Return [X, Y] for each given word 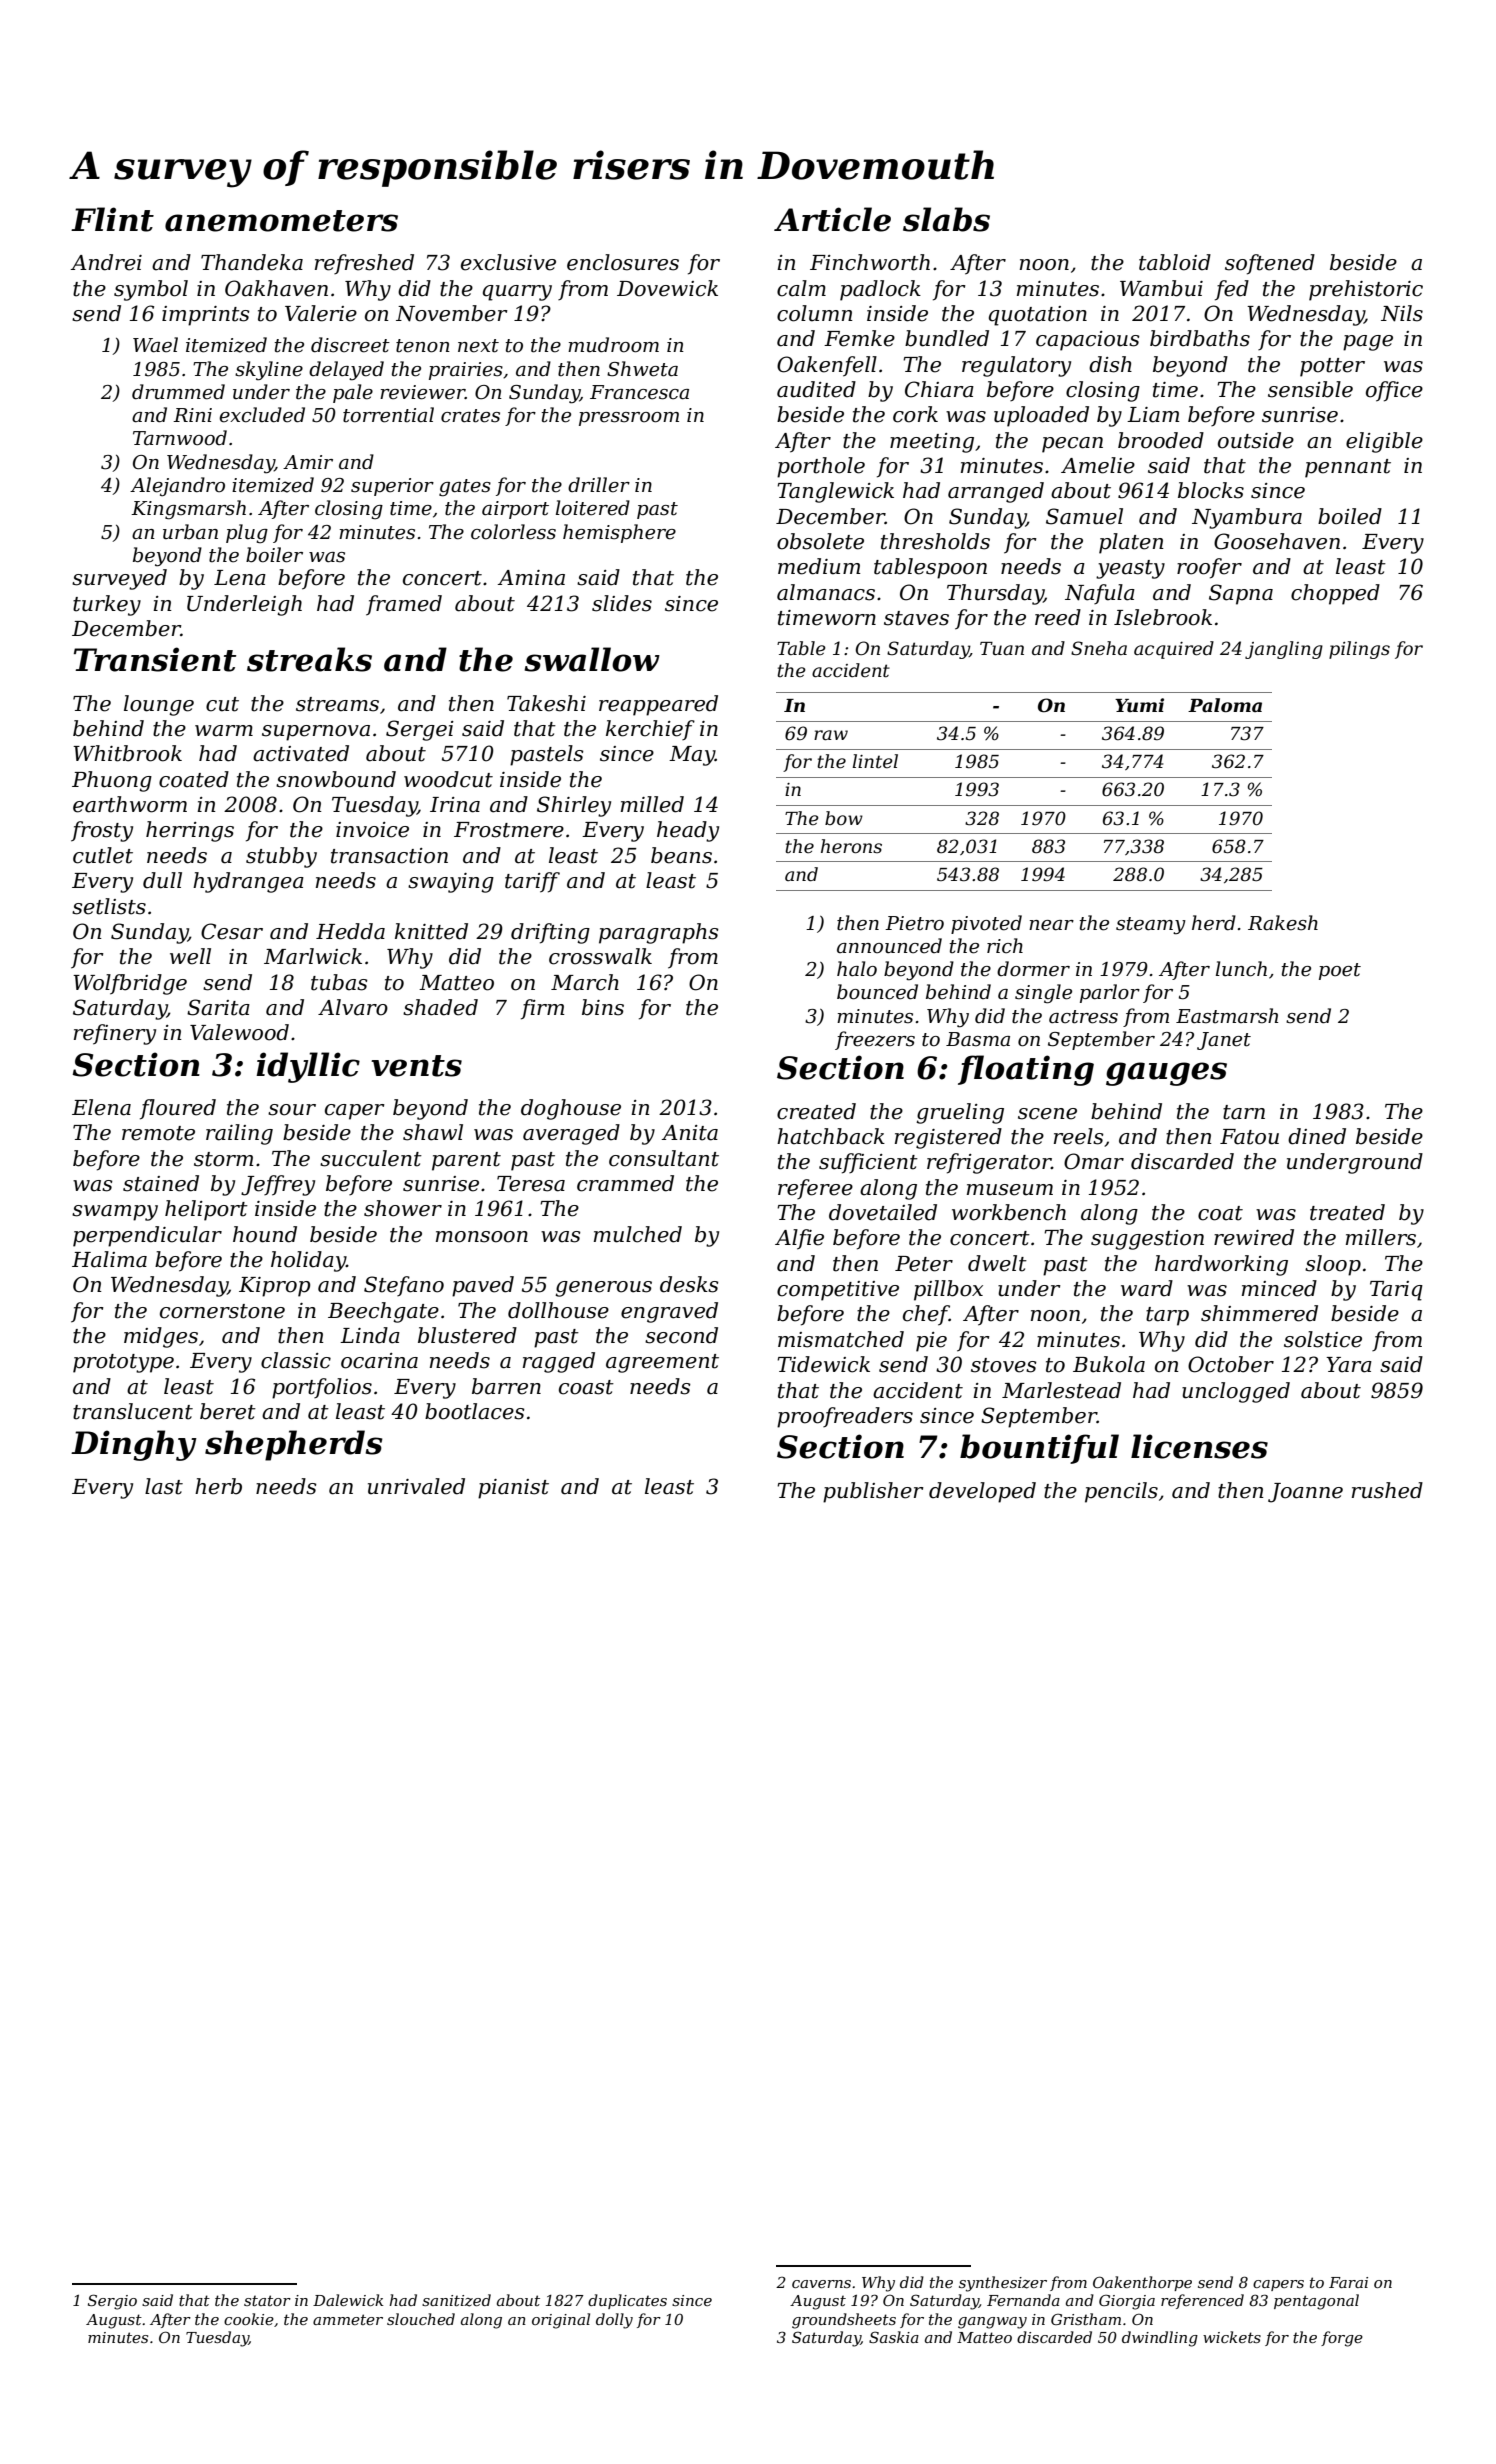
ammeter [348, 2319]
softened [1270, 264]
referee [815, 1189]
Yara [1349, 1365]
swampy [115, 1213]
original [561, 2321]
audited [816, 389]
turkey [107, 605]
